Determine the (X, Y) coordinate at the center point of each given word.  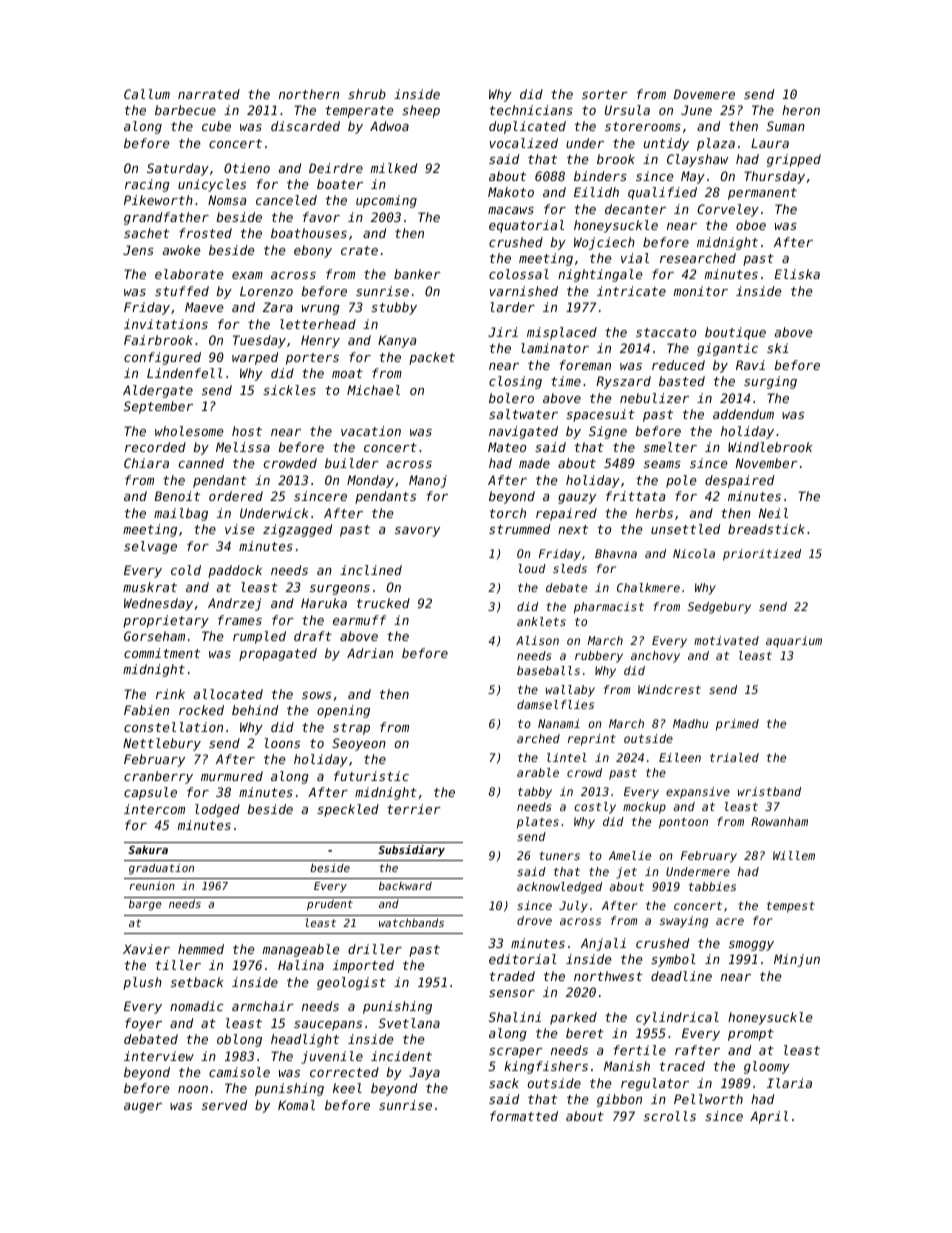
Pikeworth (158, 200)
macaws (511, 210)
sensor (512, 993)
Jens (138, 250)
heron (801, 110)
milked (394, 168)
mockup (644, 808)
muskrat (150, 587)
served (224, 1105)
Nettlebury (162, 744)
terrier (414, 809)
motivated (726, 640)
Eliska (797, 274)
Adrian (370, 653)
